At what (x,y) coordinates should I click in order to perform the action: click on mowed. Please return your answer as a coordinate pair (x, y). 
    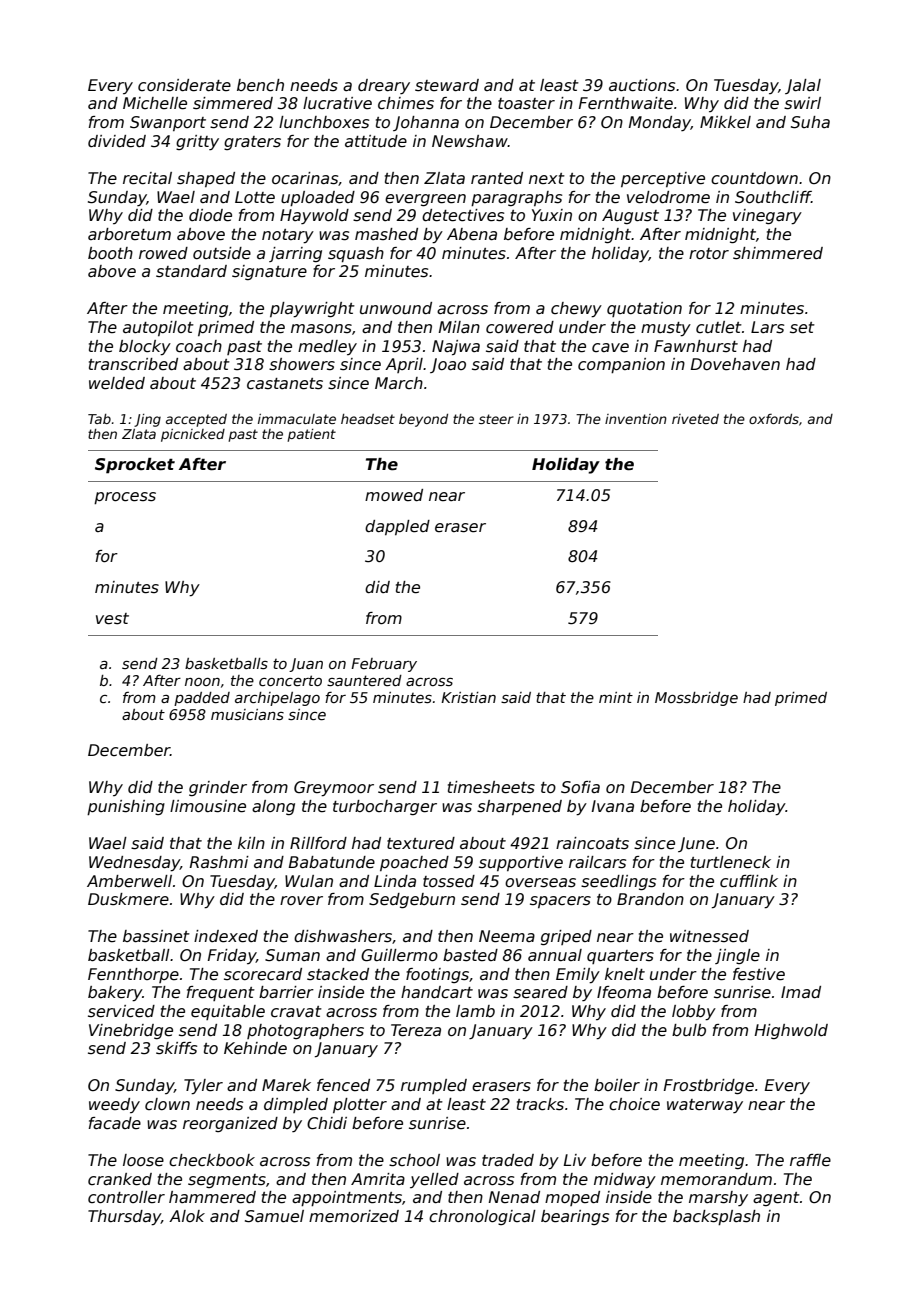
    Looking at the image, I should click on (394, 495).
